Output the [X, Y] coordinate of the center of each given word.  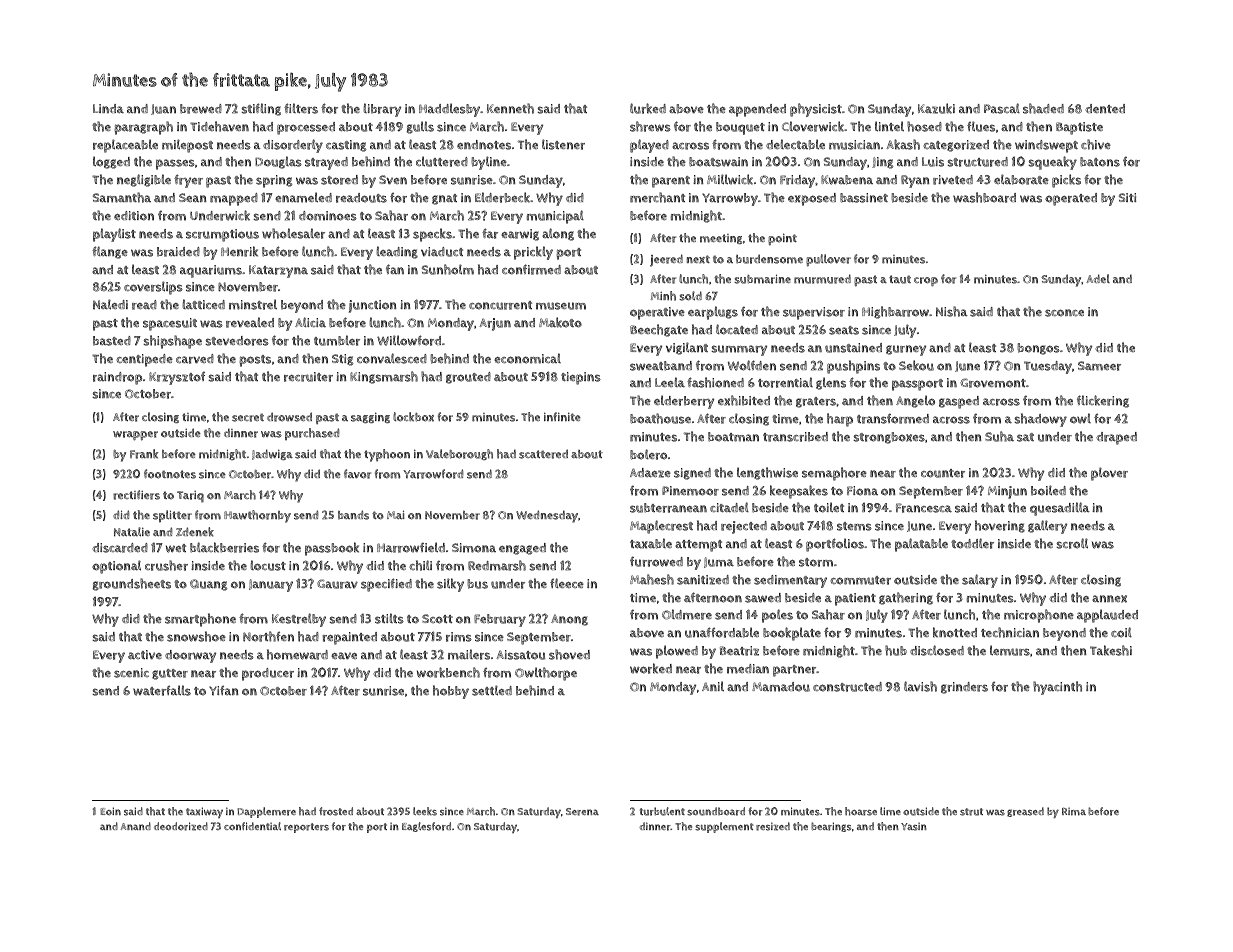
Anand [136, 826]
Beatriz [739, 651]
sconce [1064, 313]
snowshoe [196, 636]
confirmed [531, 269]
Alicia [310, 322]
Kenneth [510, 108]
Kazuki [936, 108]
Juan [163, 109]
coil [1121, 632]
